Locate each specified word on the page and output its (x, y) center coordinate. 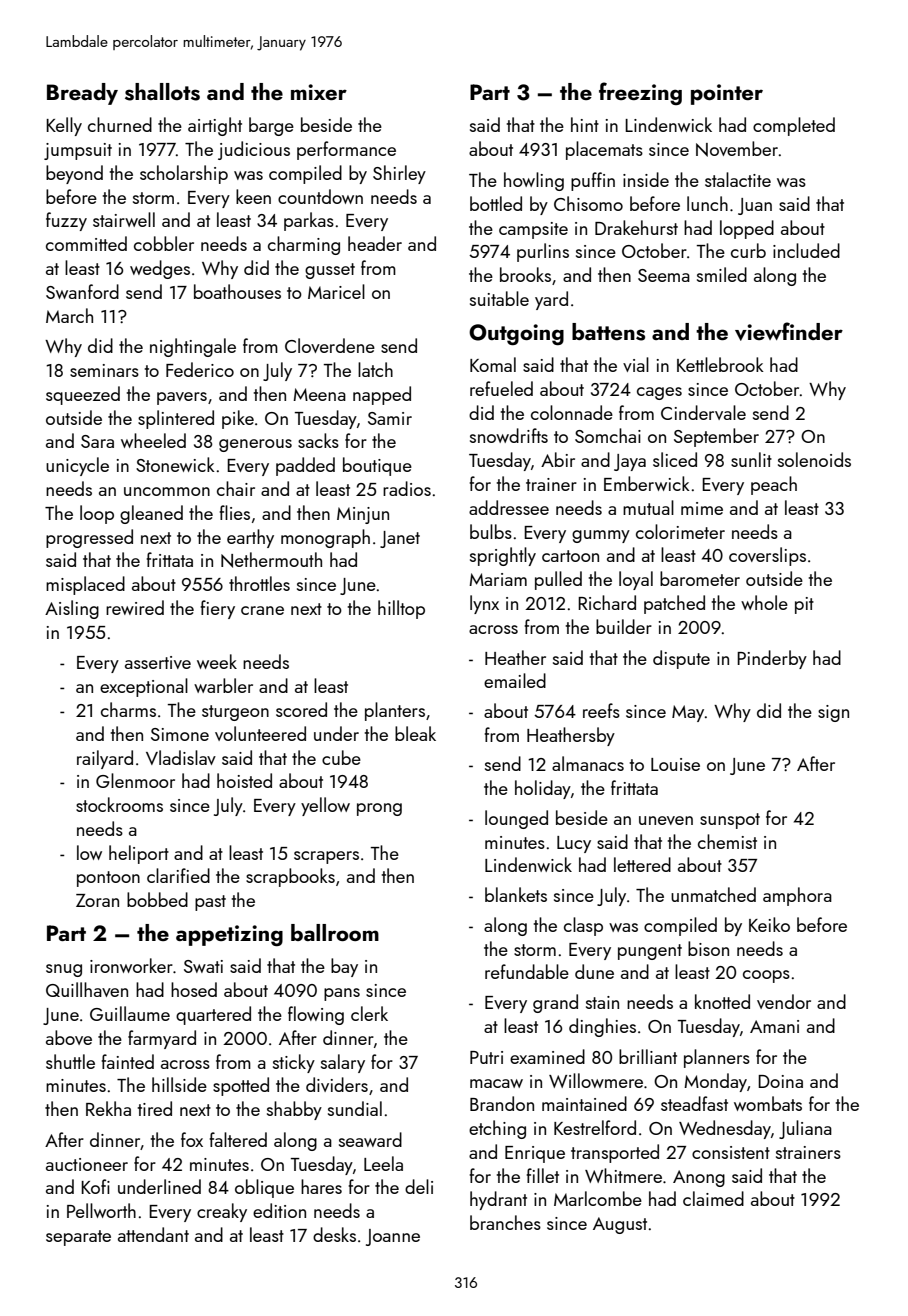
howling (534, 181)
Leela (383, 1163)
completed (794, 126)
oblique (264, 1188)
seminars (104, 370)
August (620, 1225)
